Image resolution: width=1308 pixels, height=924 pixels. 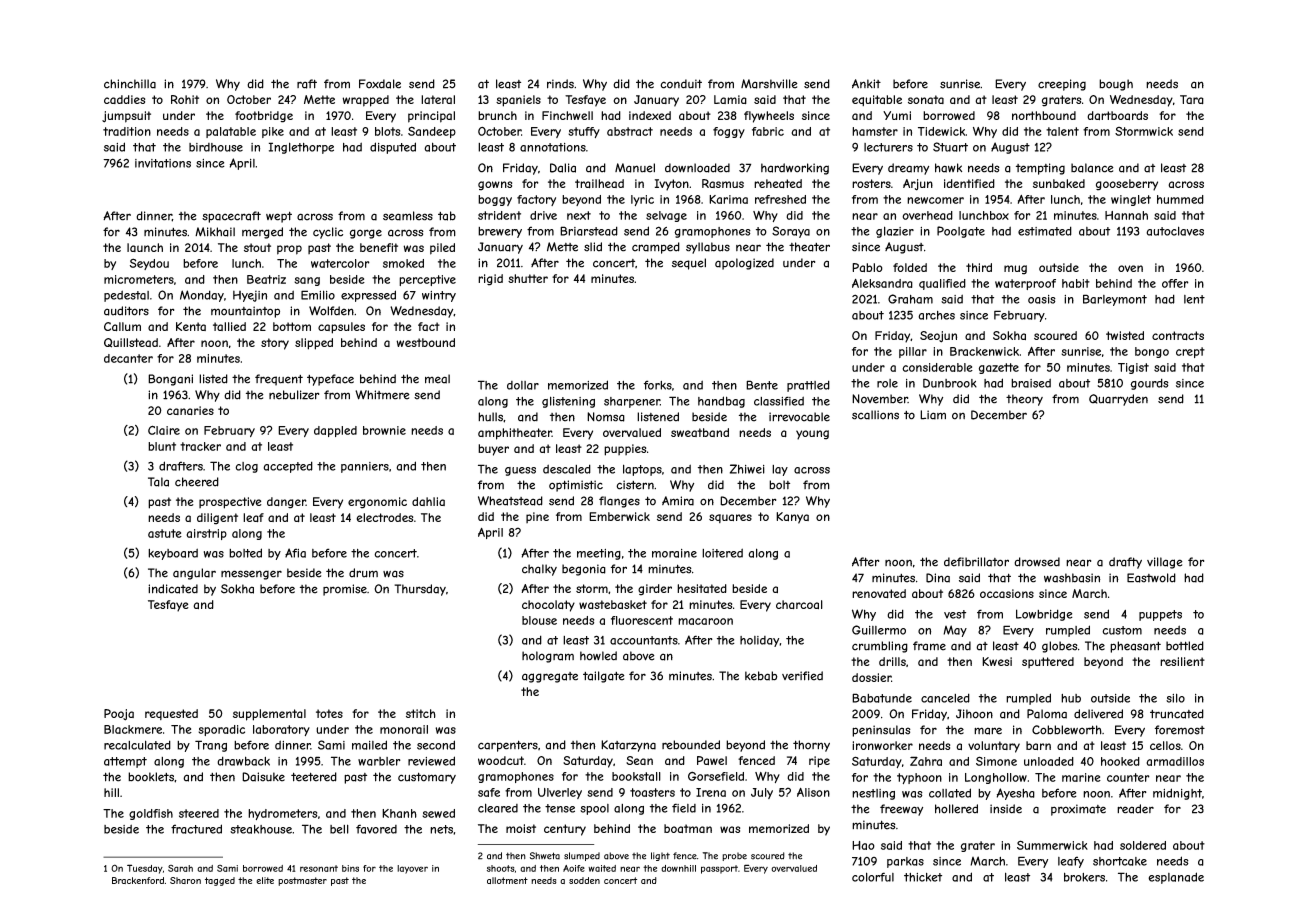 I want to click on drum, so click(x=363, y=573).
